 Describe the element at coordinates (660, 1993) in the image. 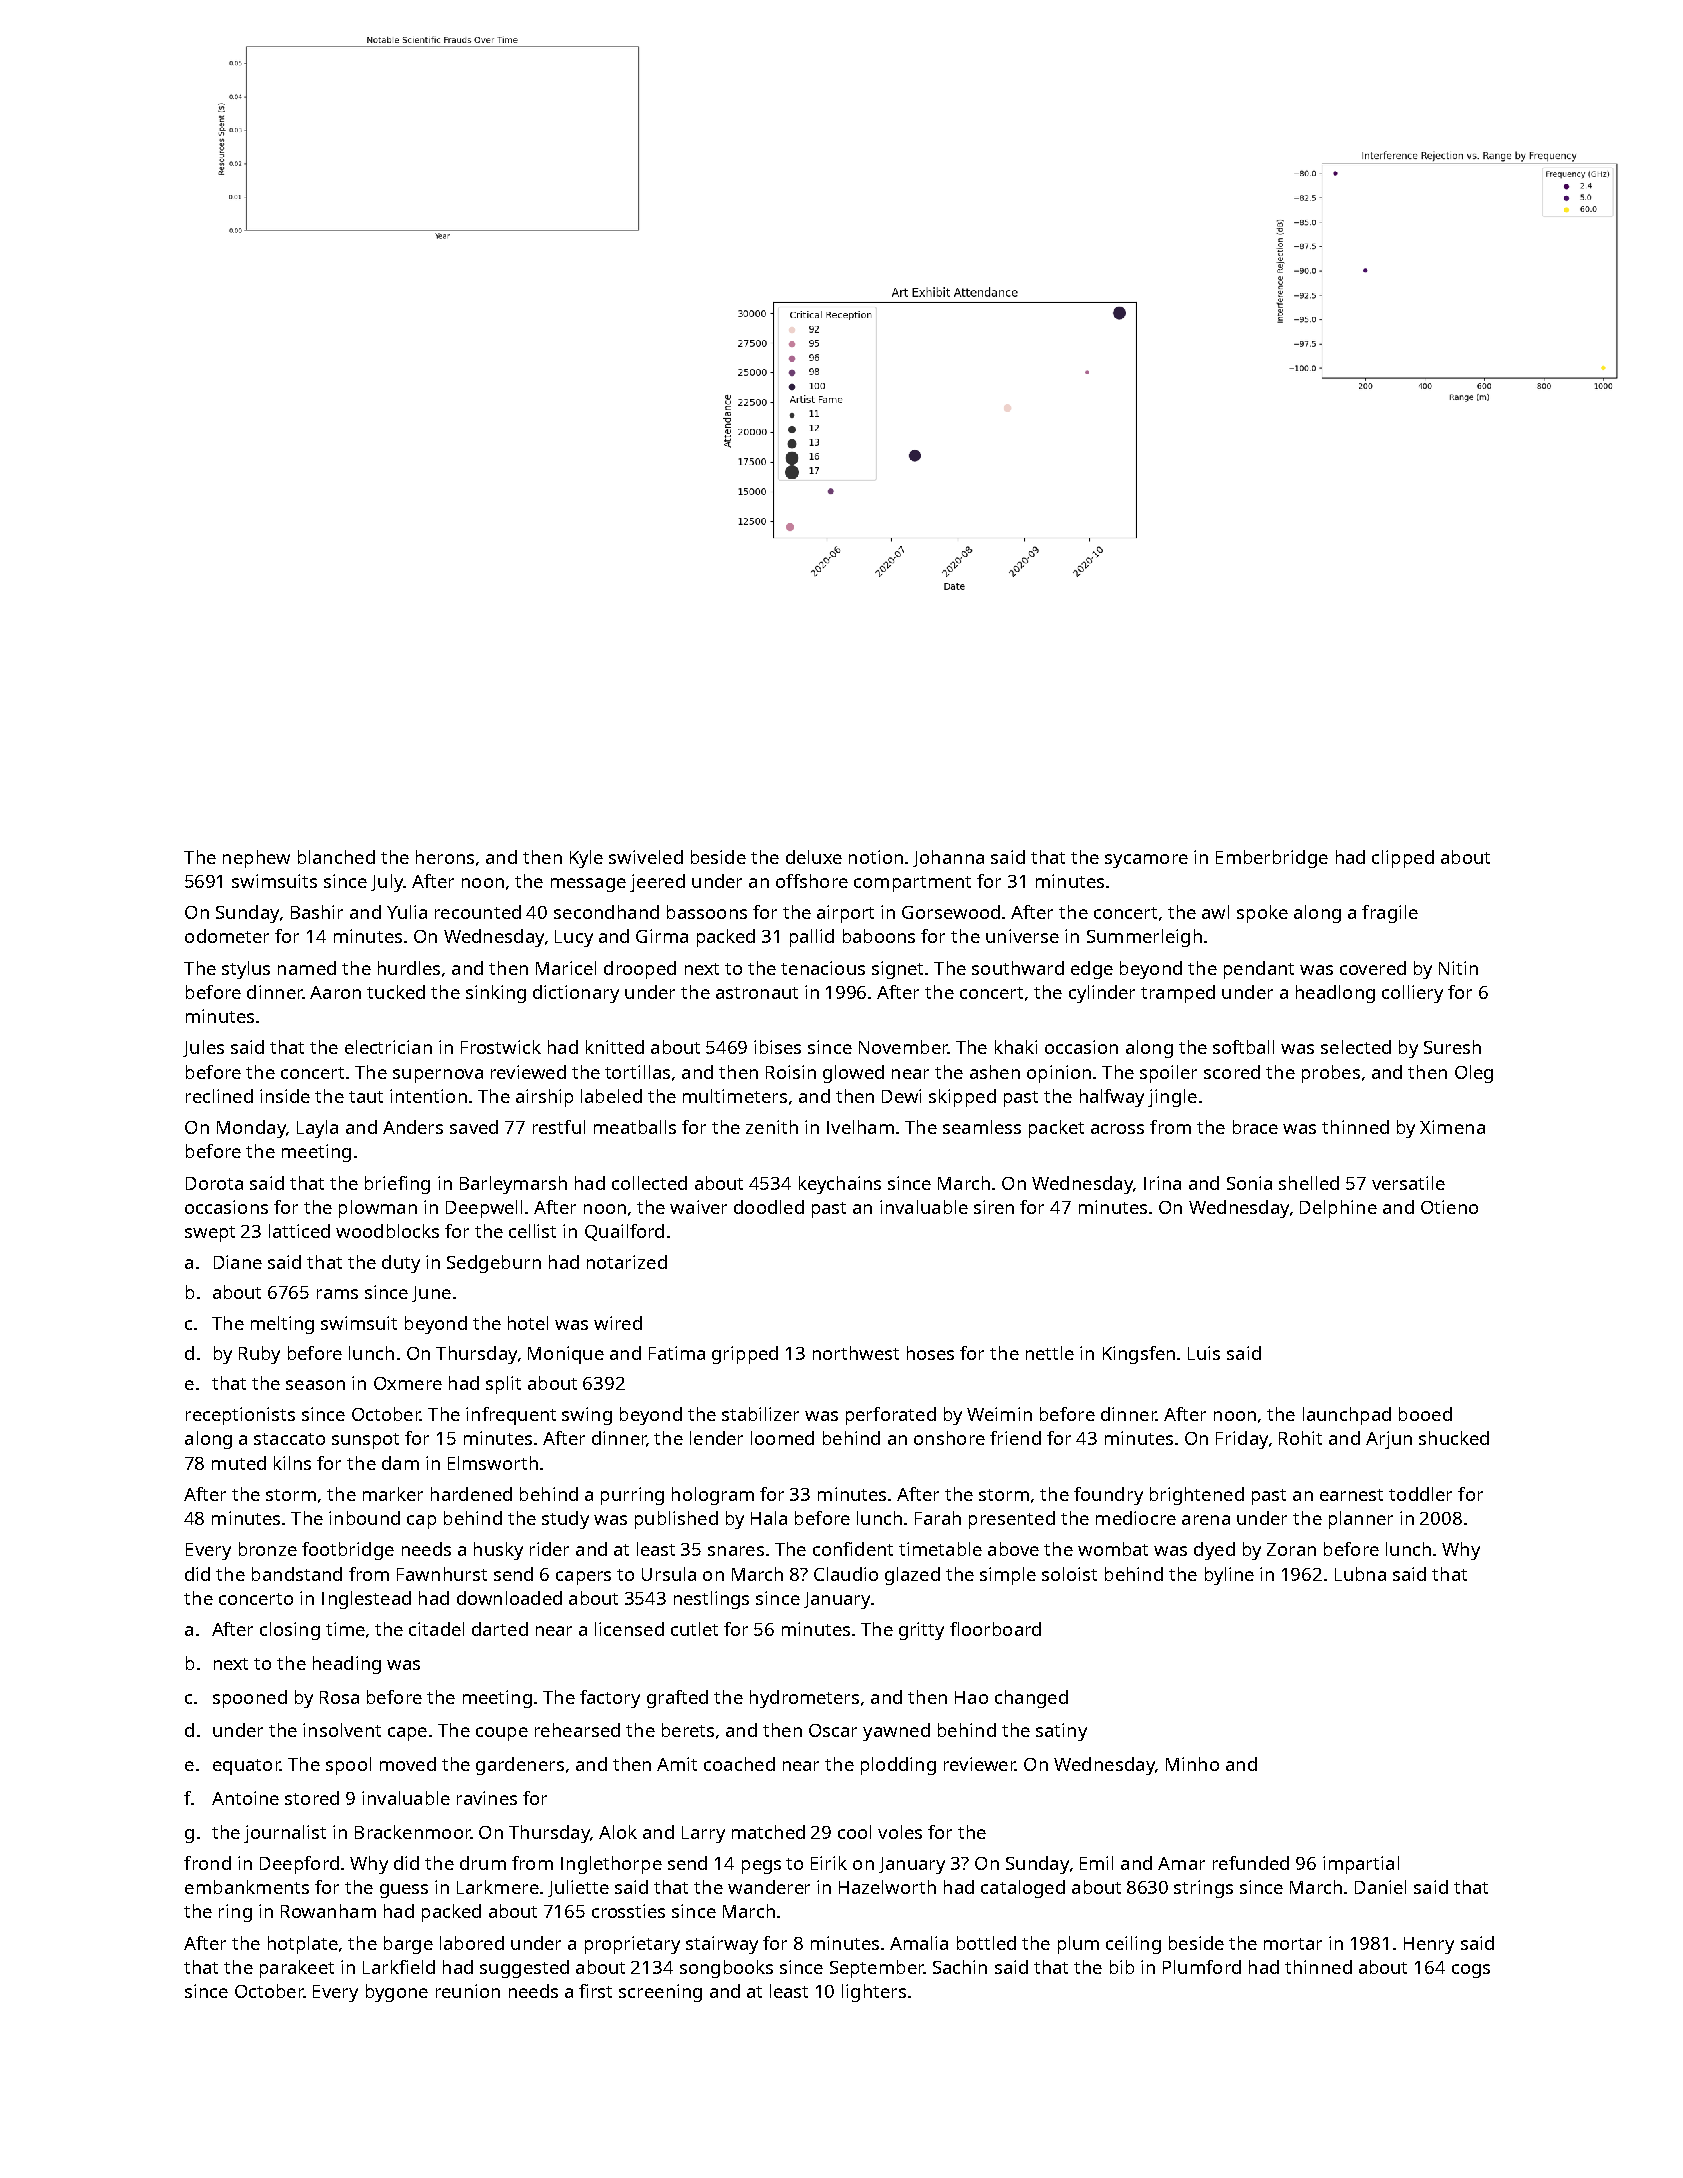

I see `screening` at that location.
